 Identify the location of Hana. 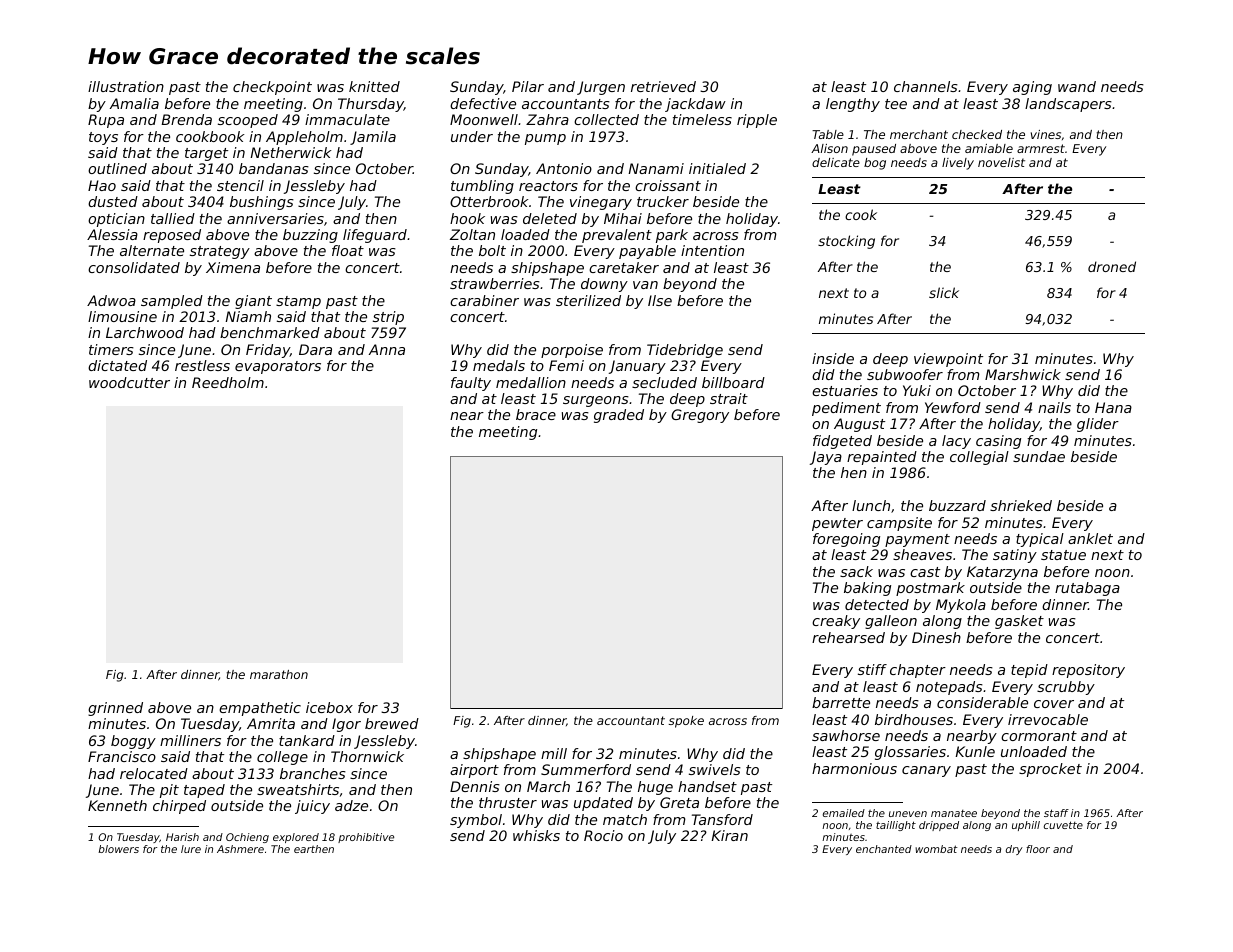
(1113, 407).
